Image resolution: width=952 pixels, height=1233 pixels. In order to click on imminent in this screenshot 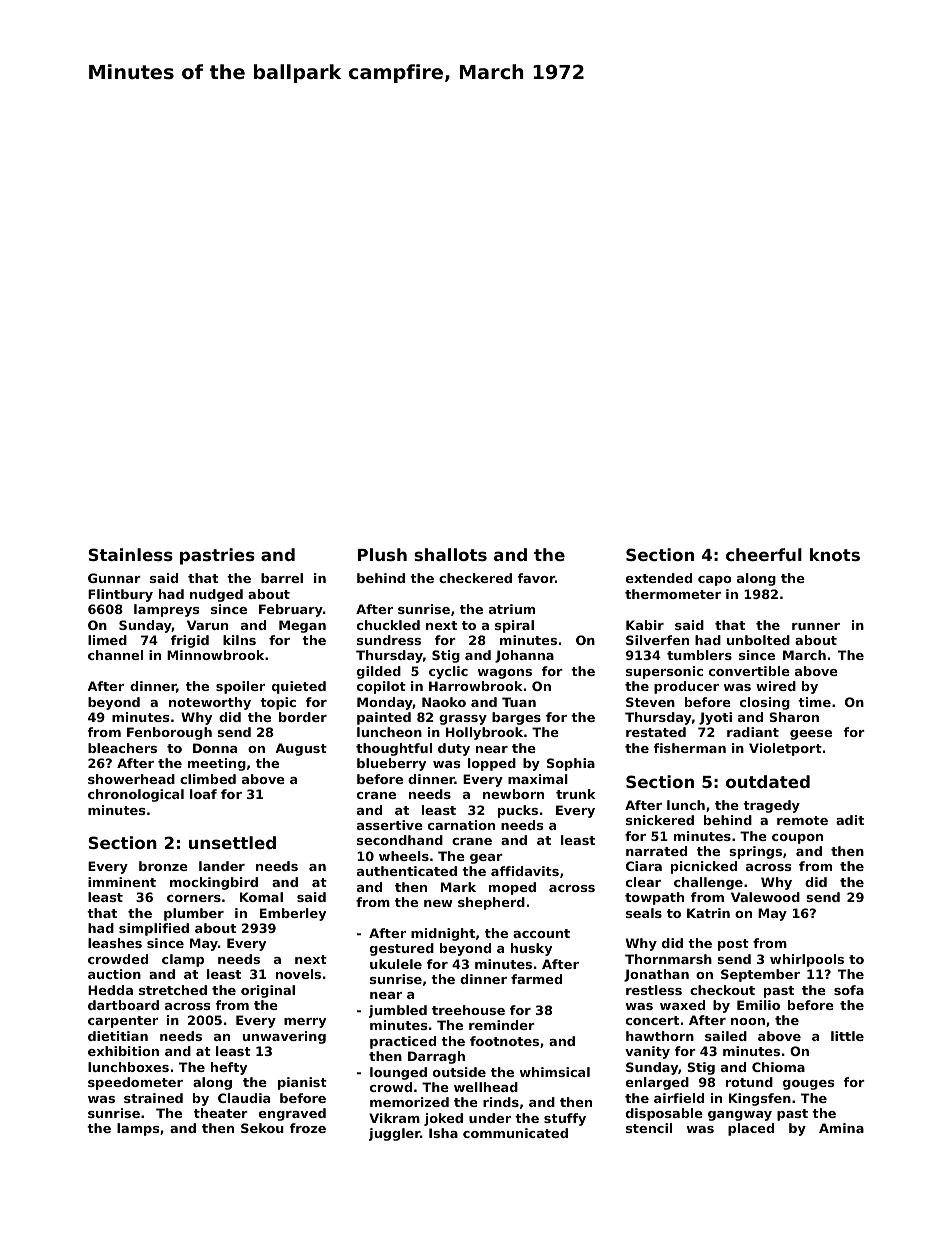, I will do `click(122, 882)`.
